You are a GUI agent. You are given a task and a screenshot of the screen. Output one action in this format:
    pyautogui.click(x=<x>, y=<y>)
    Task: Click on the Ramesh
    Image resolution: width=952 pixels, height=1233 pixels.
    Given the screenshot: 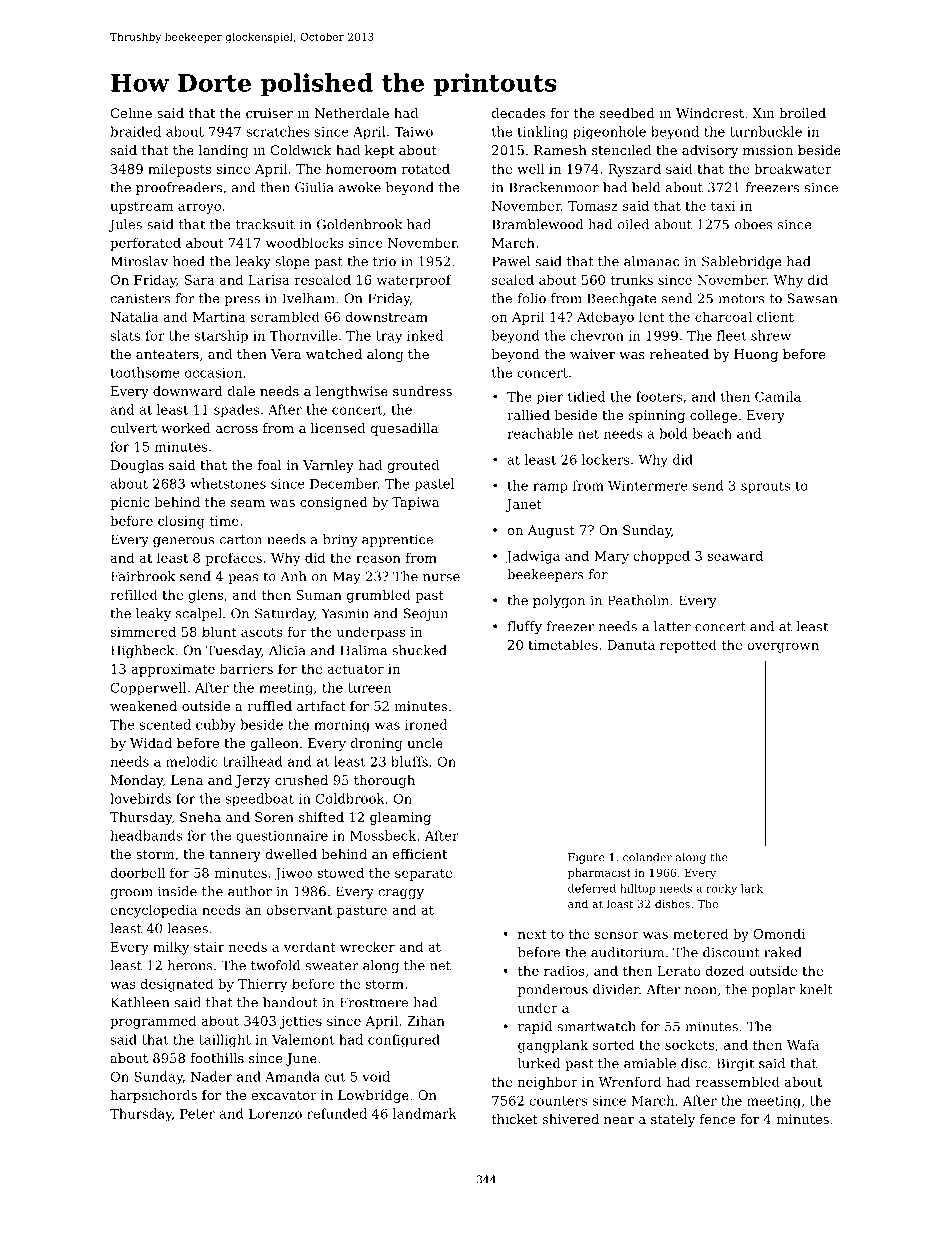 What is the action you would take?
    pyautogui.click(x=560, y=150)
